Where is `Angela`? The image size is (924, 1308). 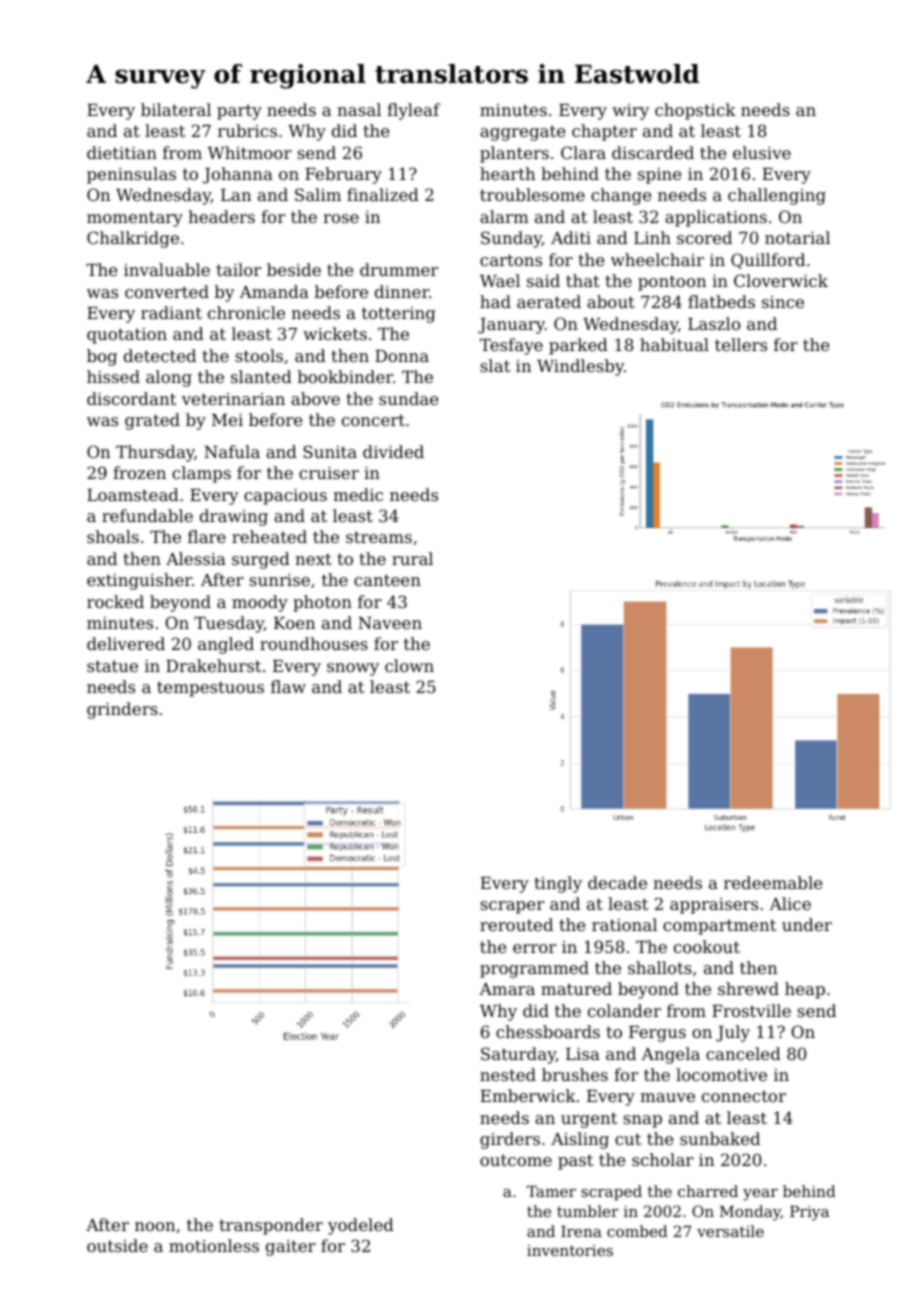
Angela is located at coordinates (670, 1055).
